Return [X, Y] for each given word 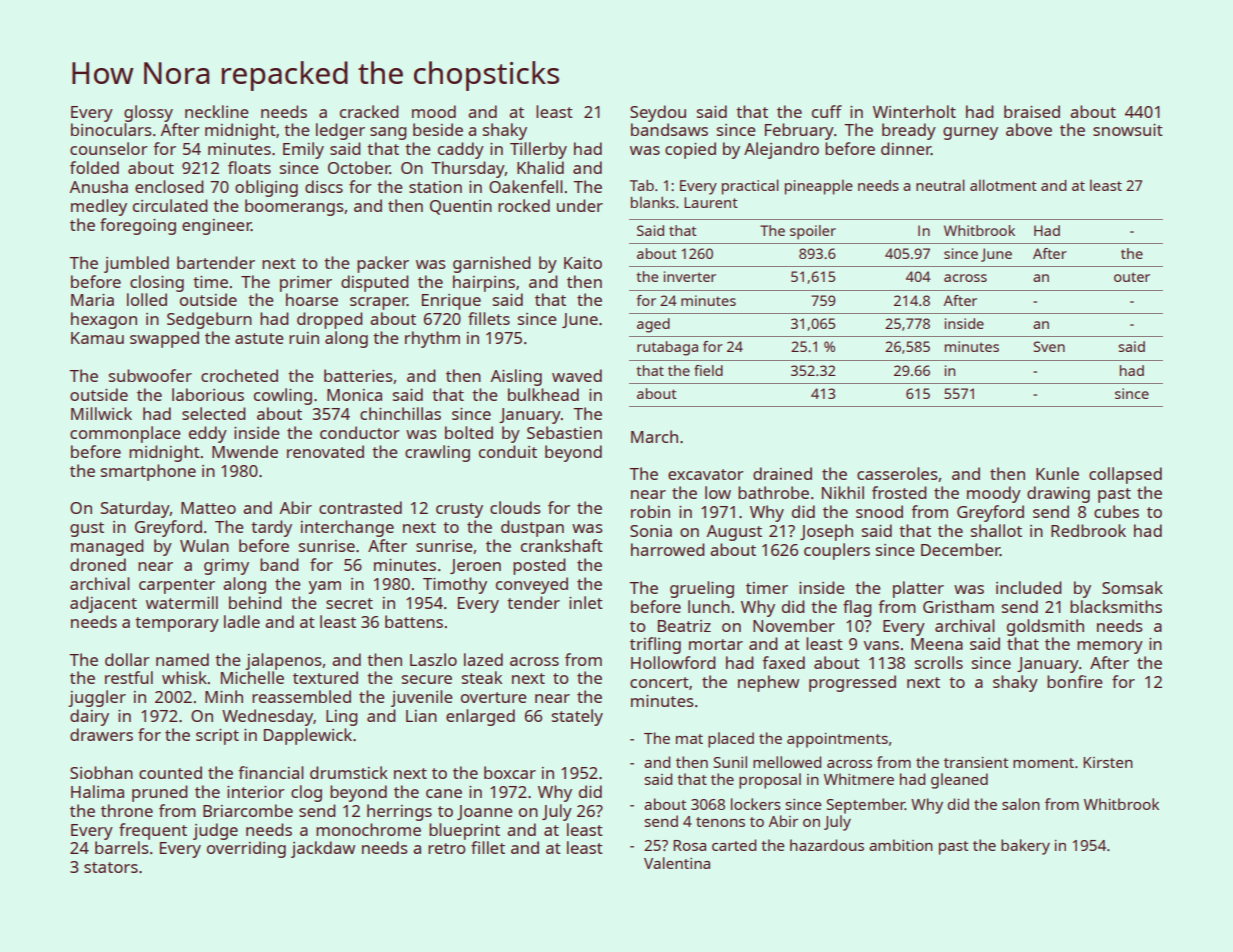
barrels [121, 847]
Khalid [540, 167]
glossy [148, 113]
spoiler [813, 232]
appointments [837, 740]
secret [349, 603]
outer [1132, 277]
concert [659, 682]
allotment [1003, 185]
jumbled [136, 264]
